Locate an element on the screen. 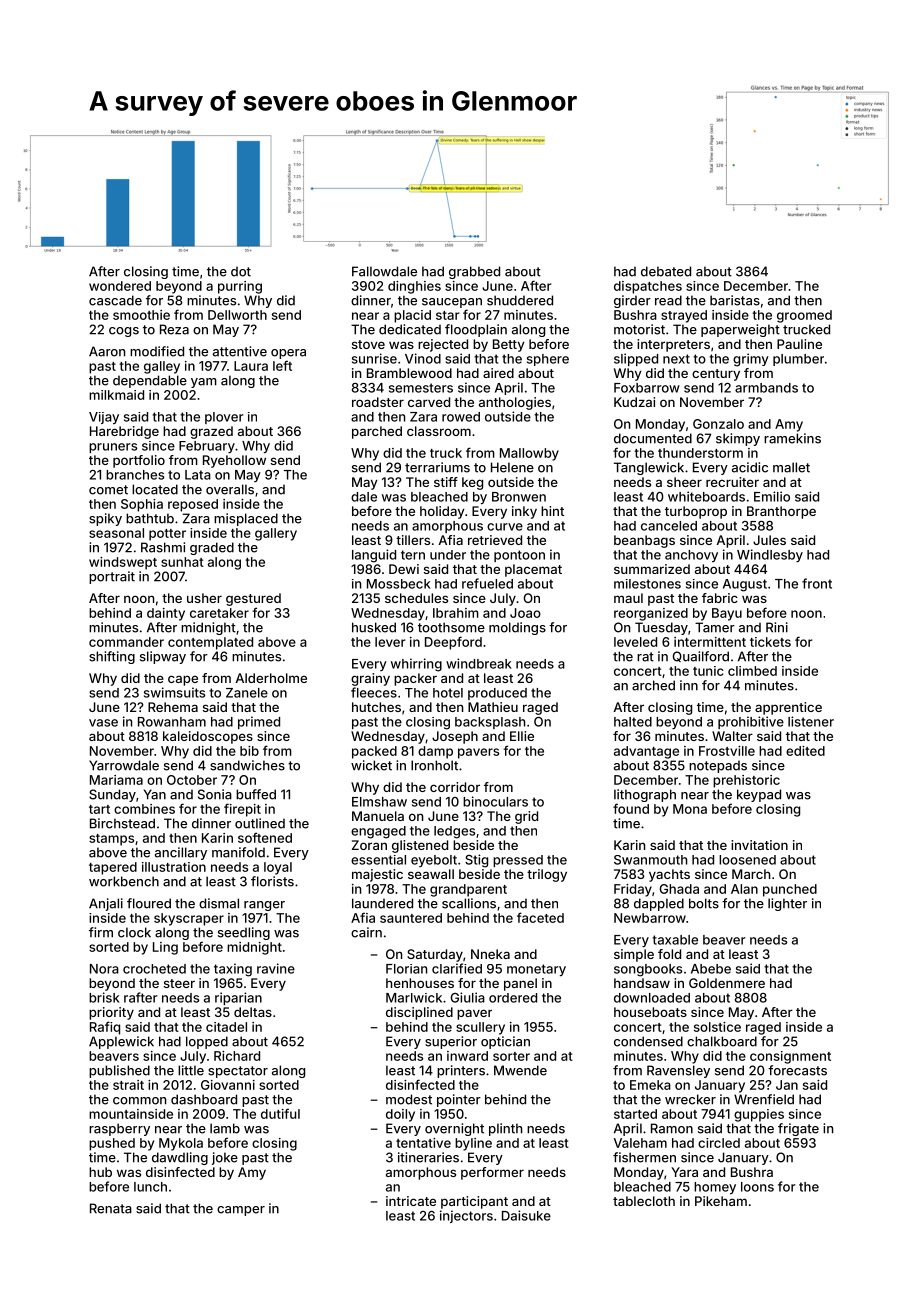 The width and height of the screenshot is (924, 1308). husked is located at coordinates (374, 627).
